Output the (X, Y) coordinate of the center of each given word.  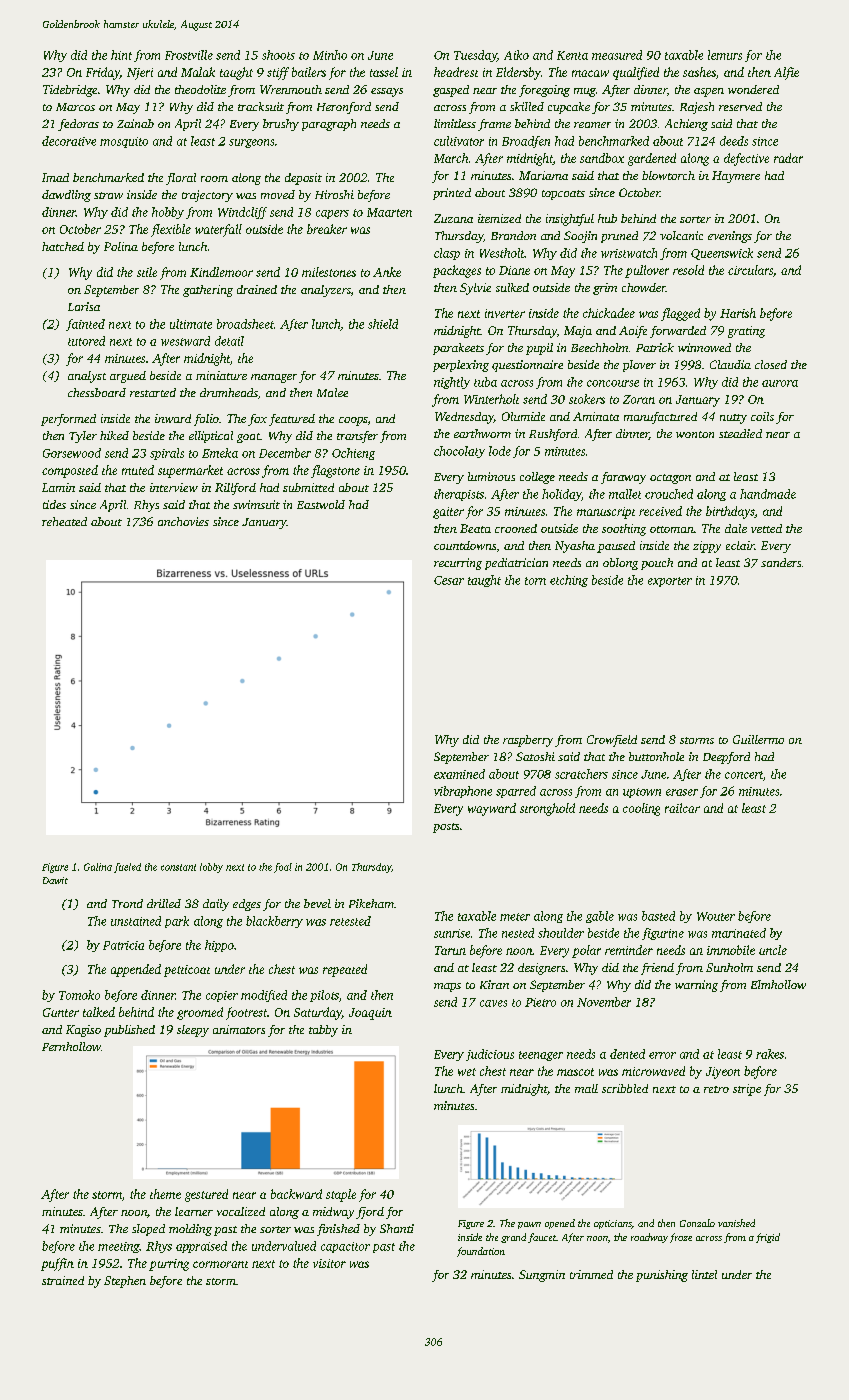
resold (688, 270)
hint (121, 55)
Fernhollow (71, 1046)
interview (174, 487)
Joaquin (370, 1014)
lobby (211, 868)
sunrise (452, 933)
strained (63, 1280)
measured (617, 55)
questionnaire (527, 366)
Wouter (716, 916)
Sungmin (542, 1276)
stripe (747, 1090)
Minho (330, 55)
